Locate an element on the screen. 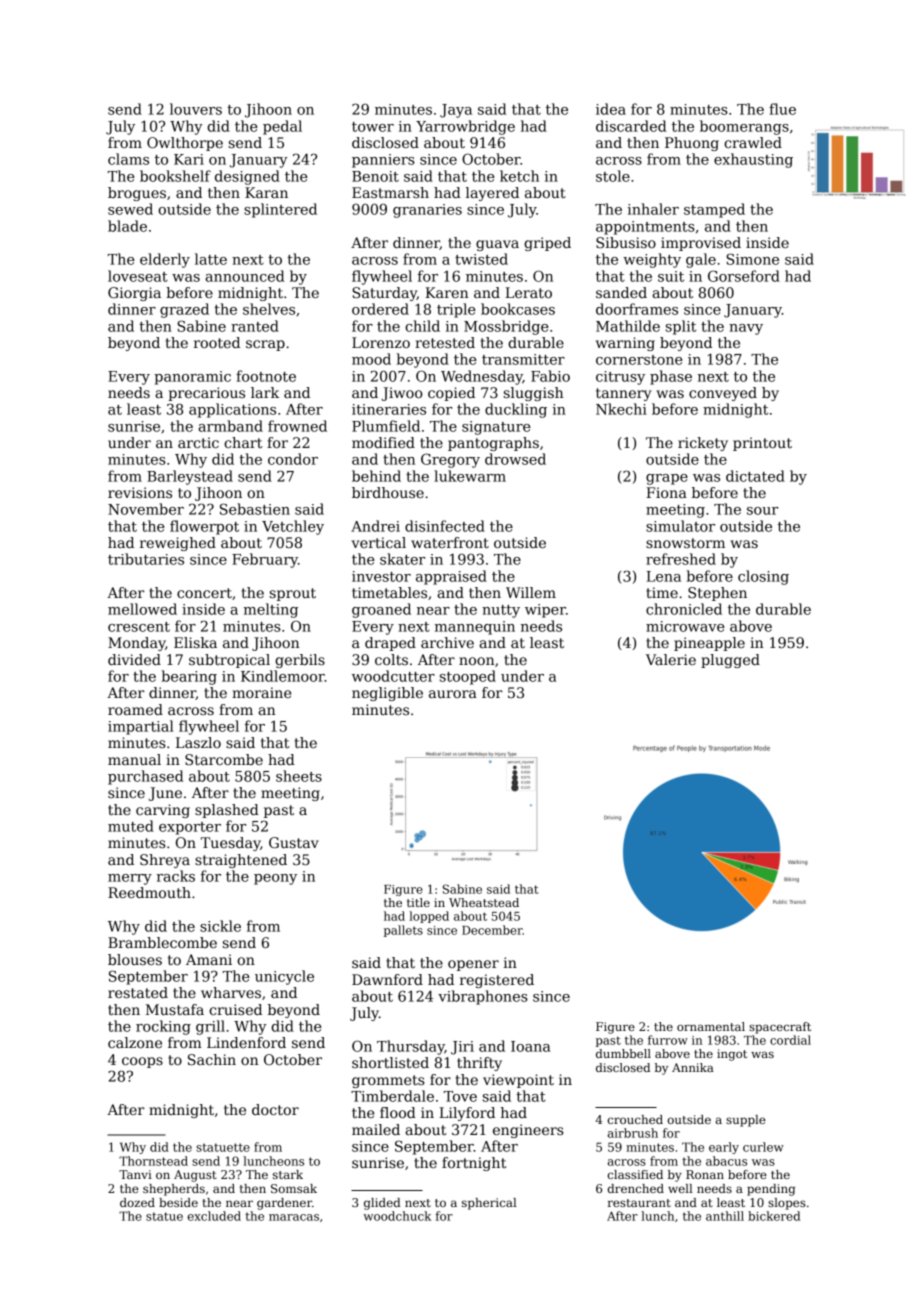 The width and height of the screenshot is (924, 1308). vibraphones is located at coordinates (483, 997).
